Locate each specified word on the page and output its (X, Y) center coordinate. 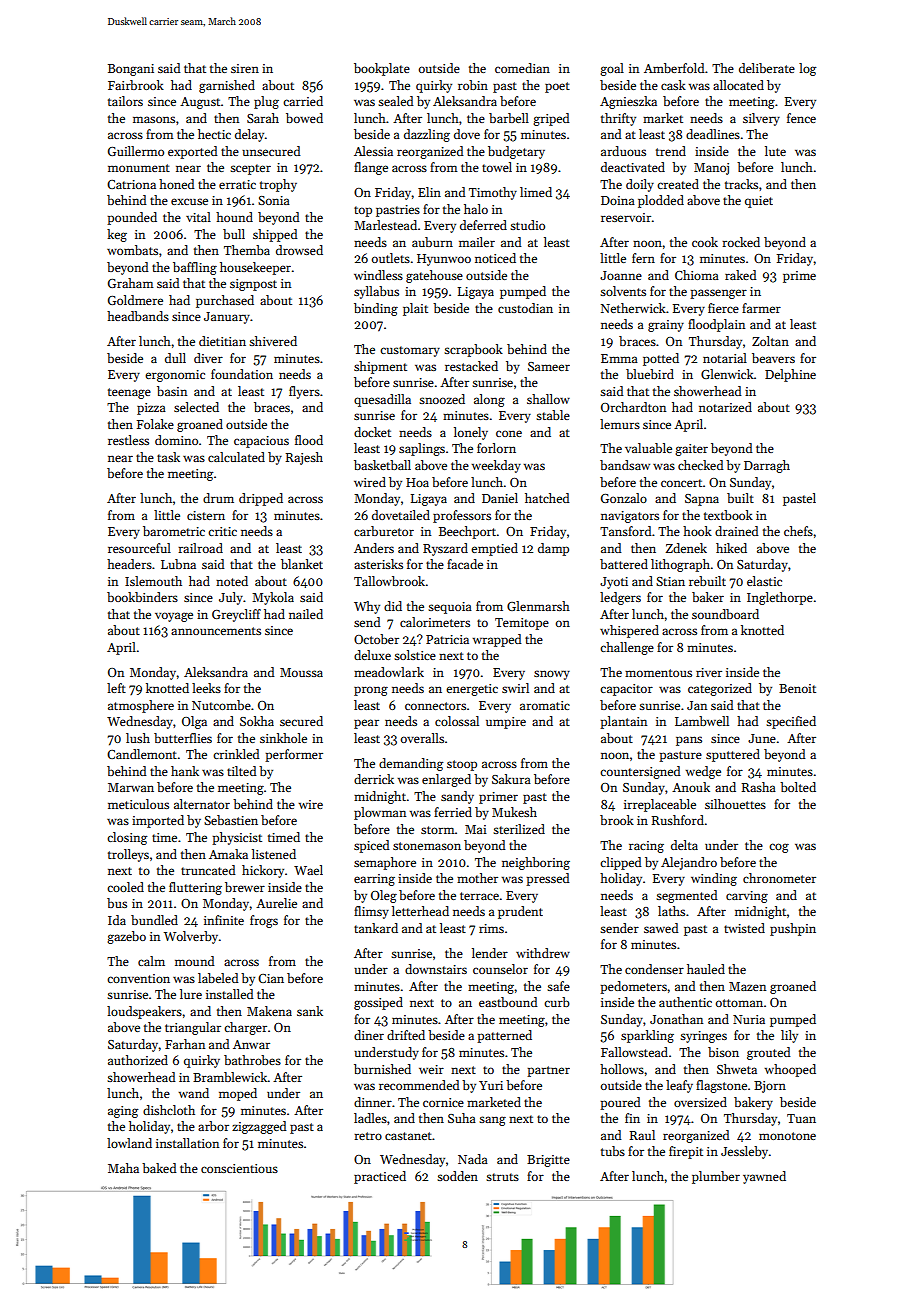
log (808, 69)
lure (191, 994)
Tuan (801, 1118)
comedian (522, 68)
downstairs (436, 969)
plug (266, 102)
